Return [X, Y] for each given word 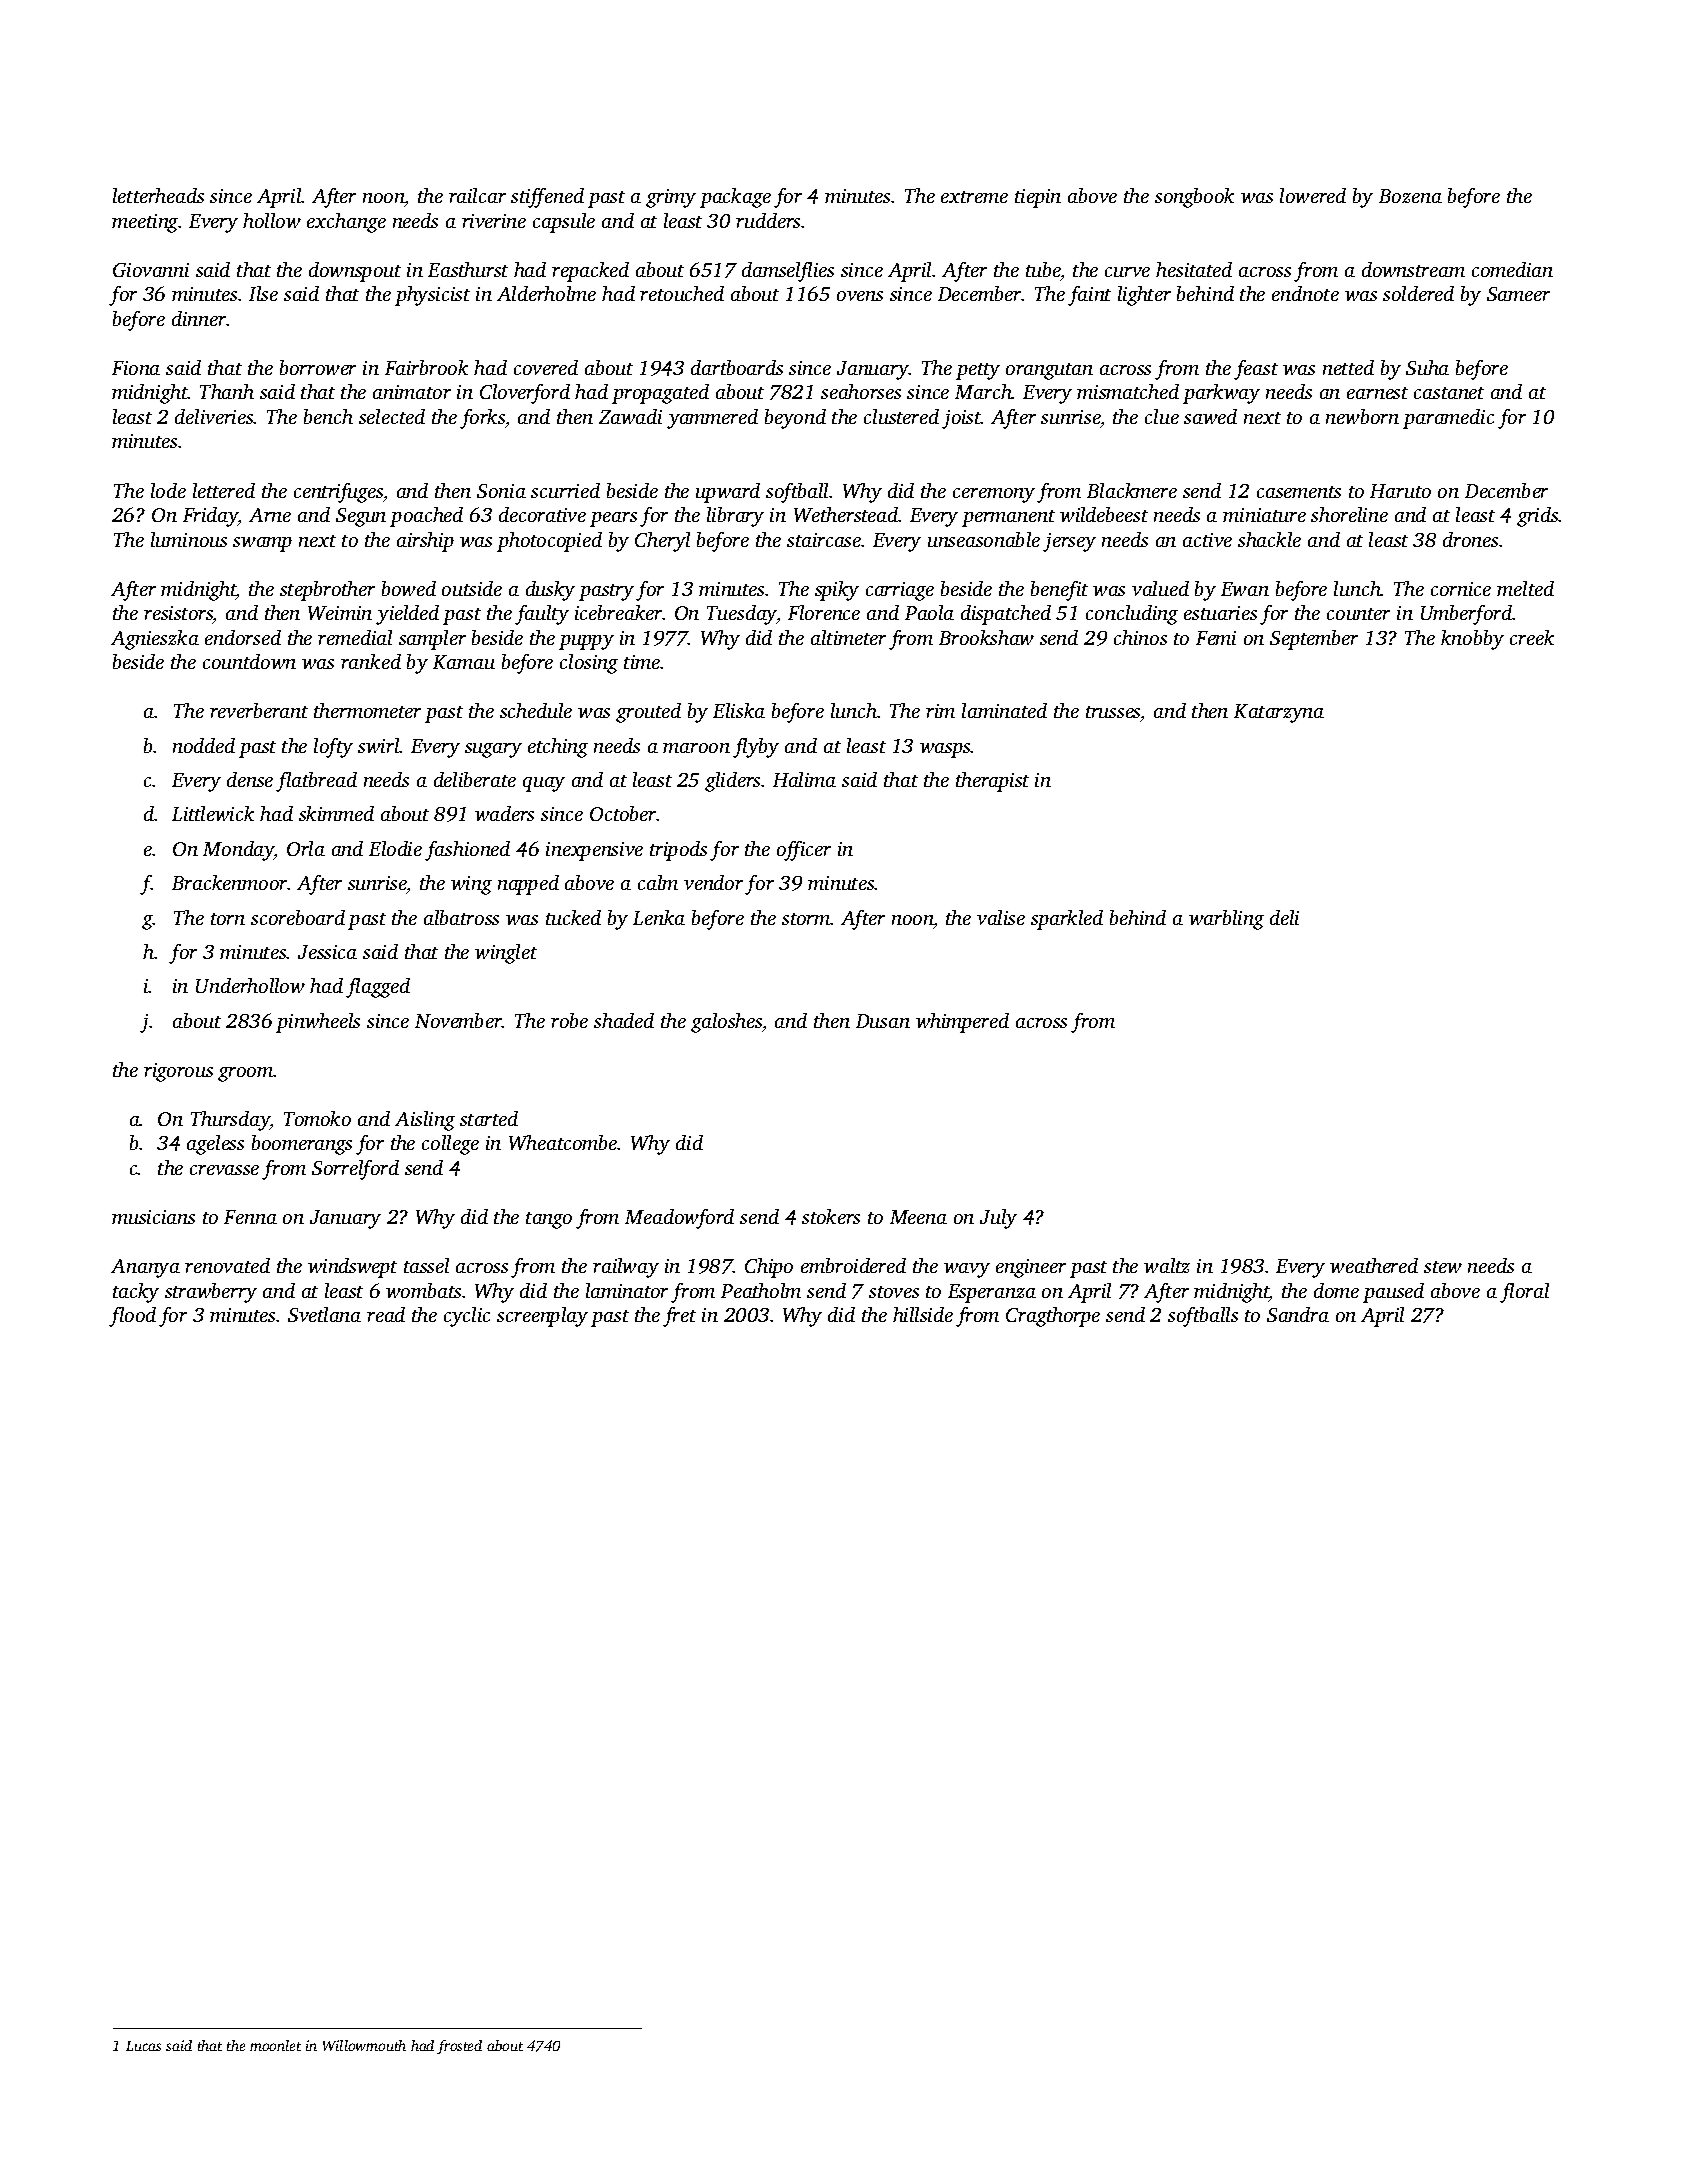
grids [1538, 517]
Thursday [230, 1121]
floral [1524, 1293]
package [735, 198]
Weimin [340, 613]
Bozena [1410, 196]
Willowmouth [364, 2045]
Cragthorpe [1053, 1317]
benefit [1059, 591]
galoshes [726, 1023]
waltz [1167, 1265]
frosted [459, 2047]
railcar [477, 195]
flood [132, 1317]
